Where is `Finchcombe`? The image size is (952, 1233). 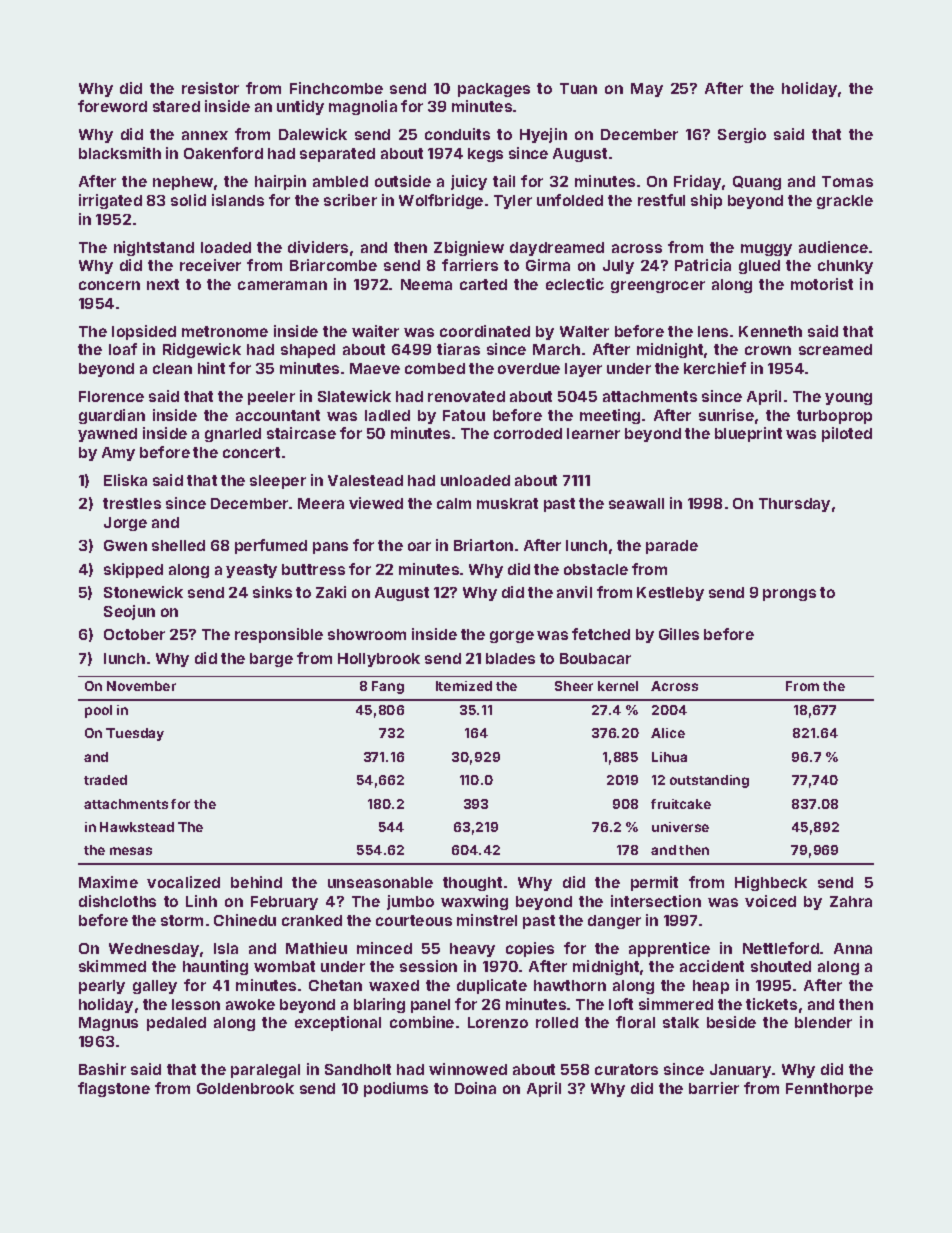
Finchcombe is located at coordinates (336, 88).
